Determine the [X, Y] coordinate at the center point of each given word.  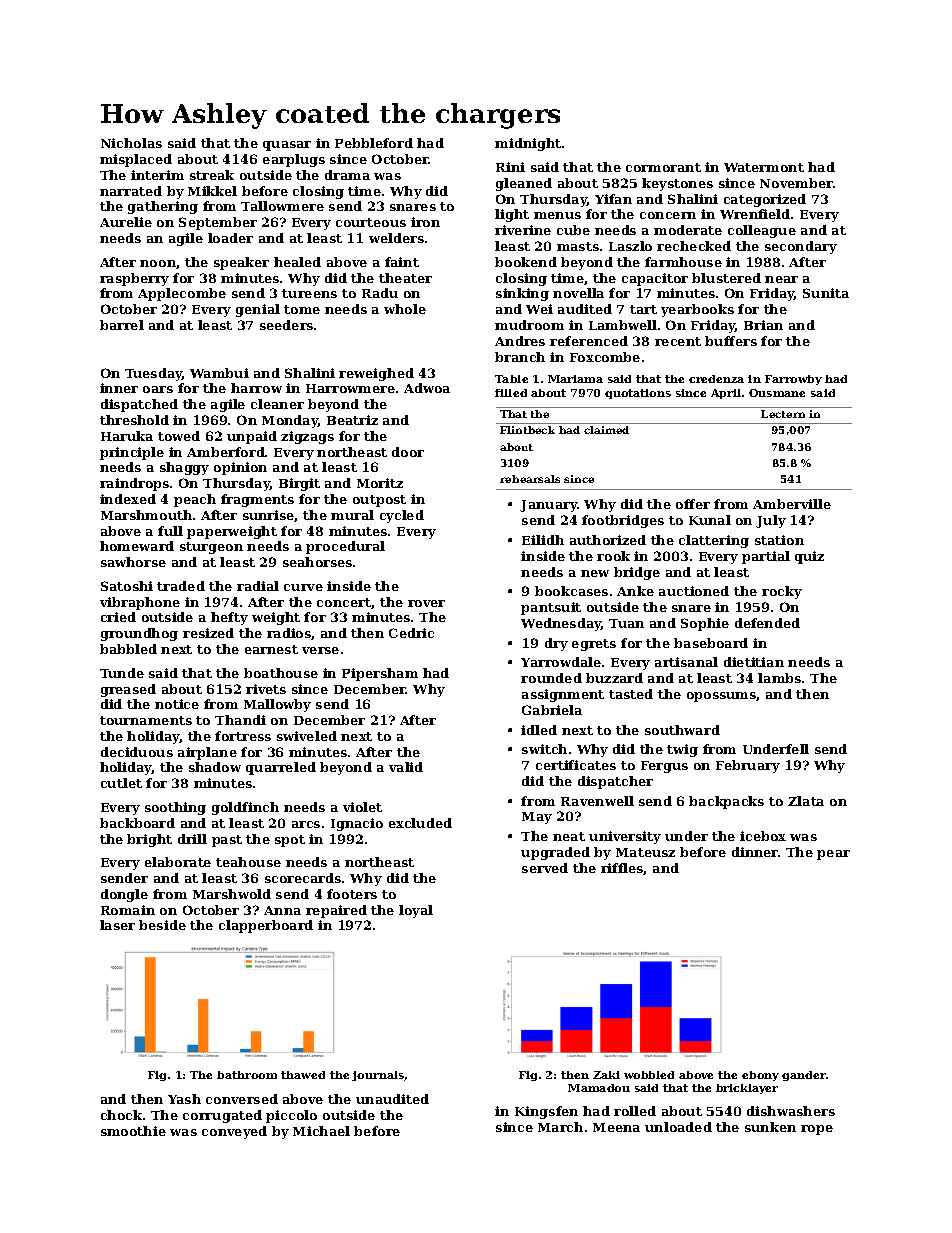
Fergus [664, 767]
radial [258, 586]
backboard [137, 823]
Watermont [764, 167]
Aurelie [126, 222]
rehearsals [530, 479]
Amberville [792, 504]
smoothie [133, 1131]
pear [833, 855]
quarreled [281, 768]
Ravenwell [597, 801]
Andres [520, 341]
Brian [763, 325]
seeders [286, 325]
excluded [420, 823]
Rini [510, 167]
